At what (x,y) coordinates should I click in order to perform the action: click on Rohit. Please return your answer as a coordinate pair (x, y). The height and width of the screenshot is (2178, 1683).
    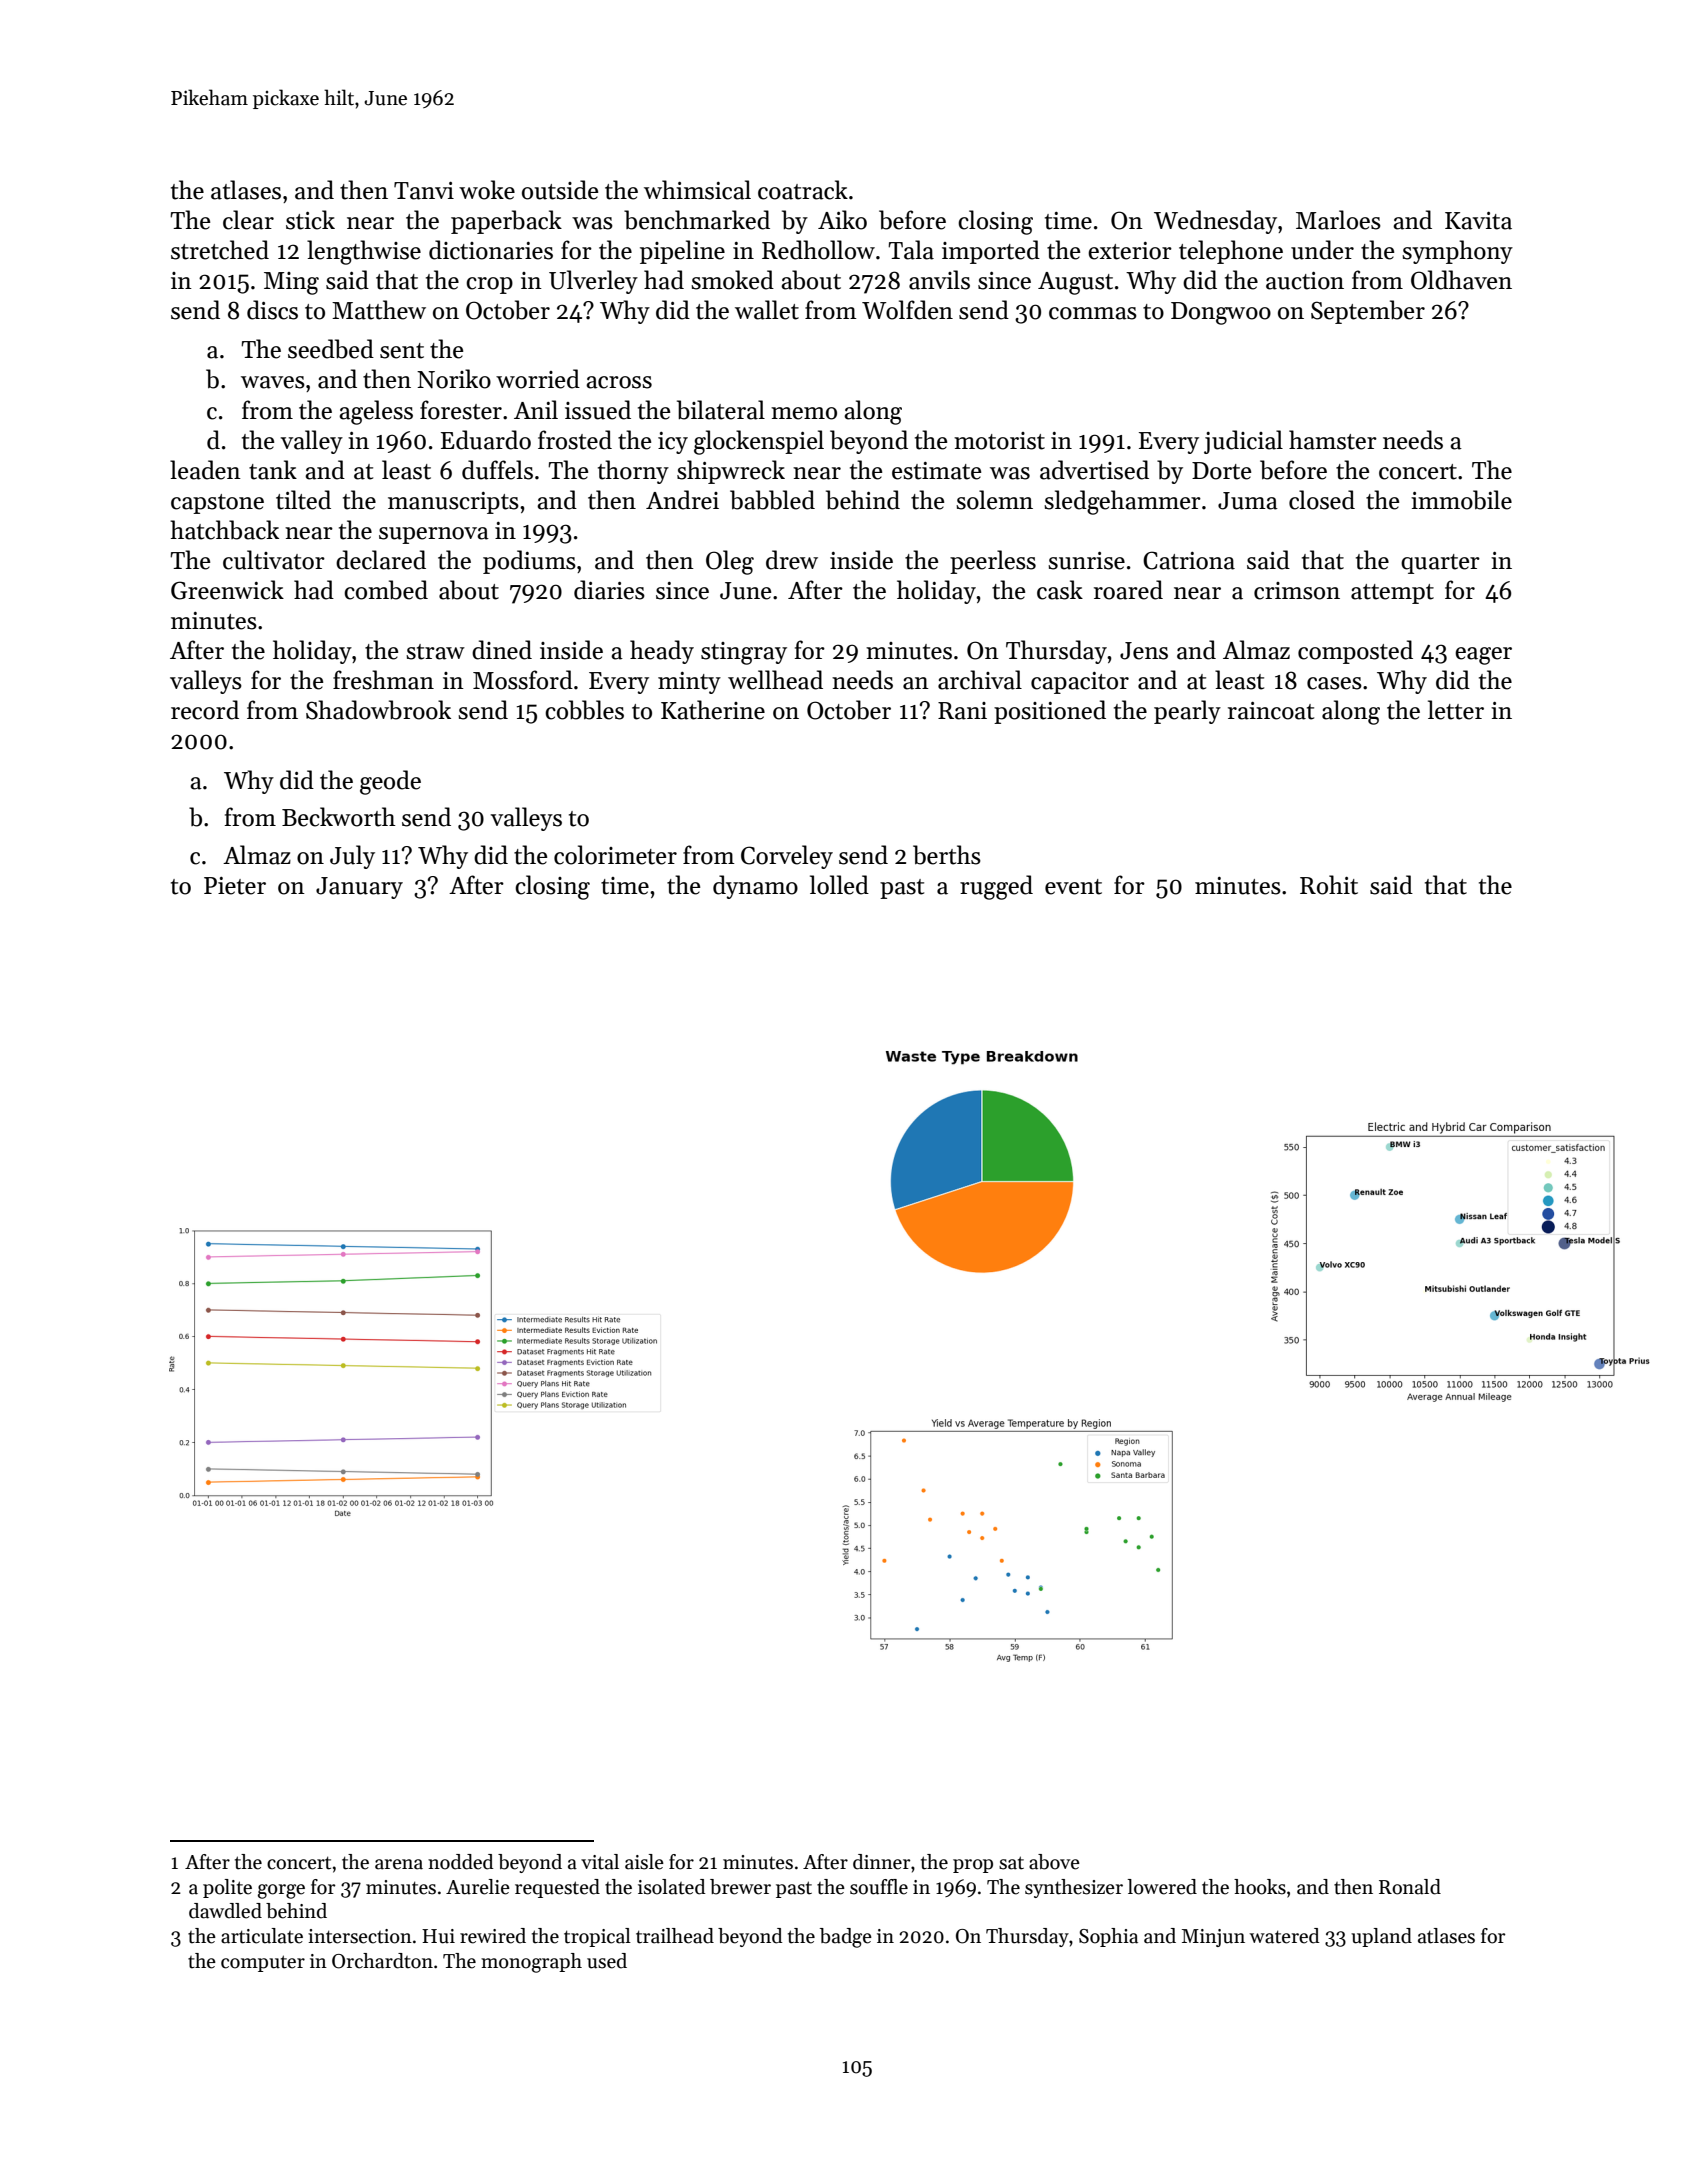
    Looking at the image, I should click on (1329, 885).
